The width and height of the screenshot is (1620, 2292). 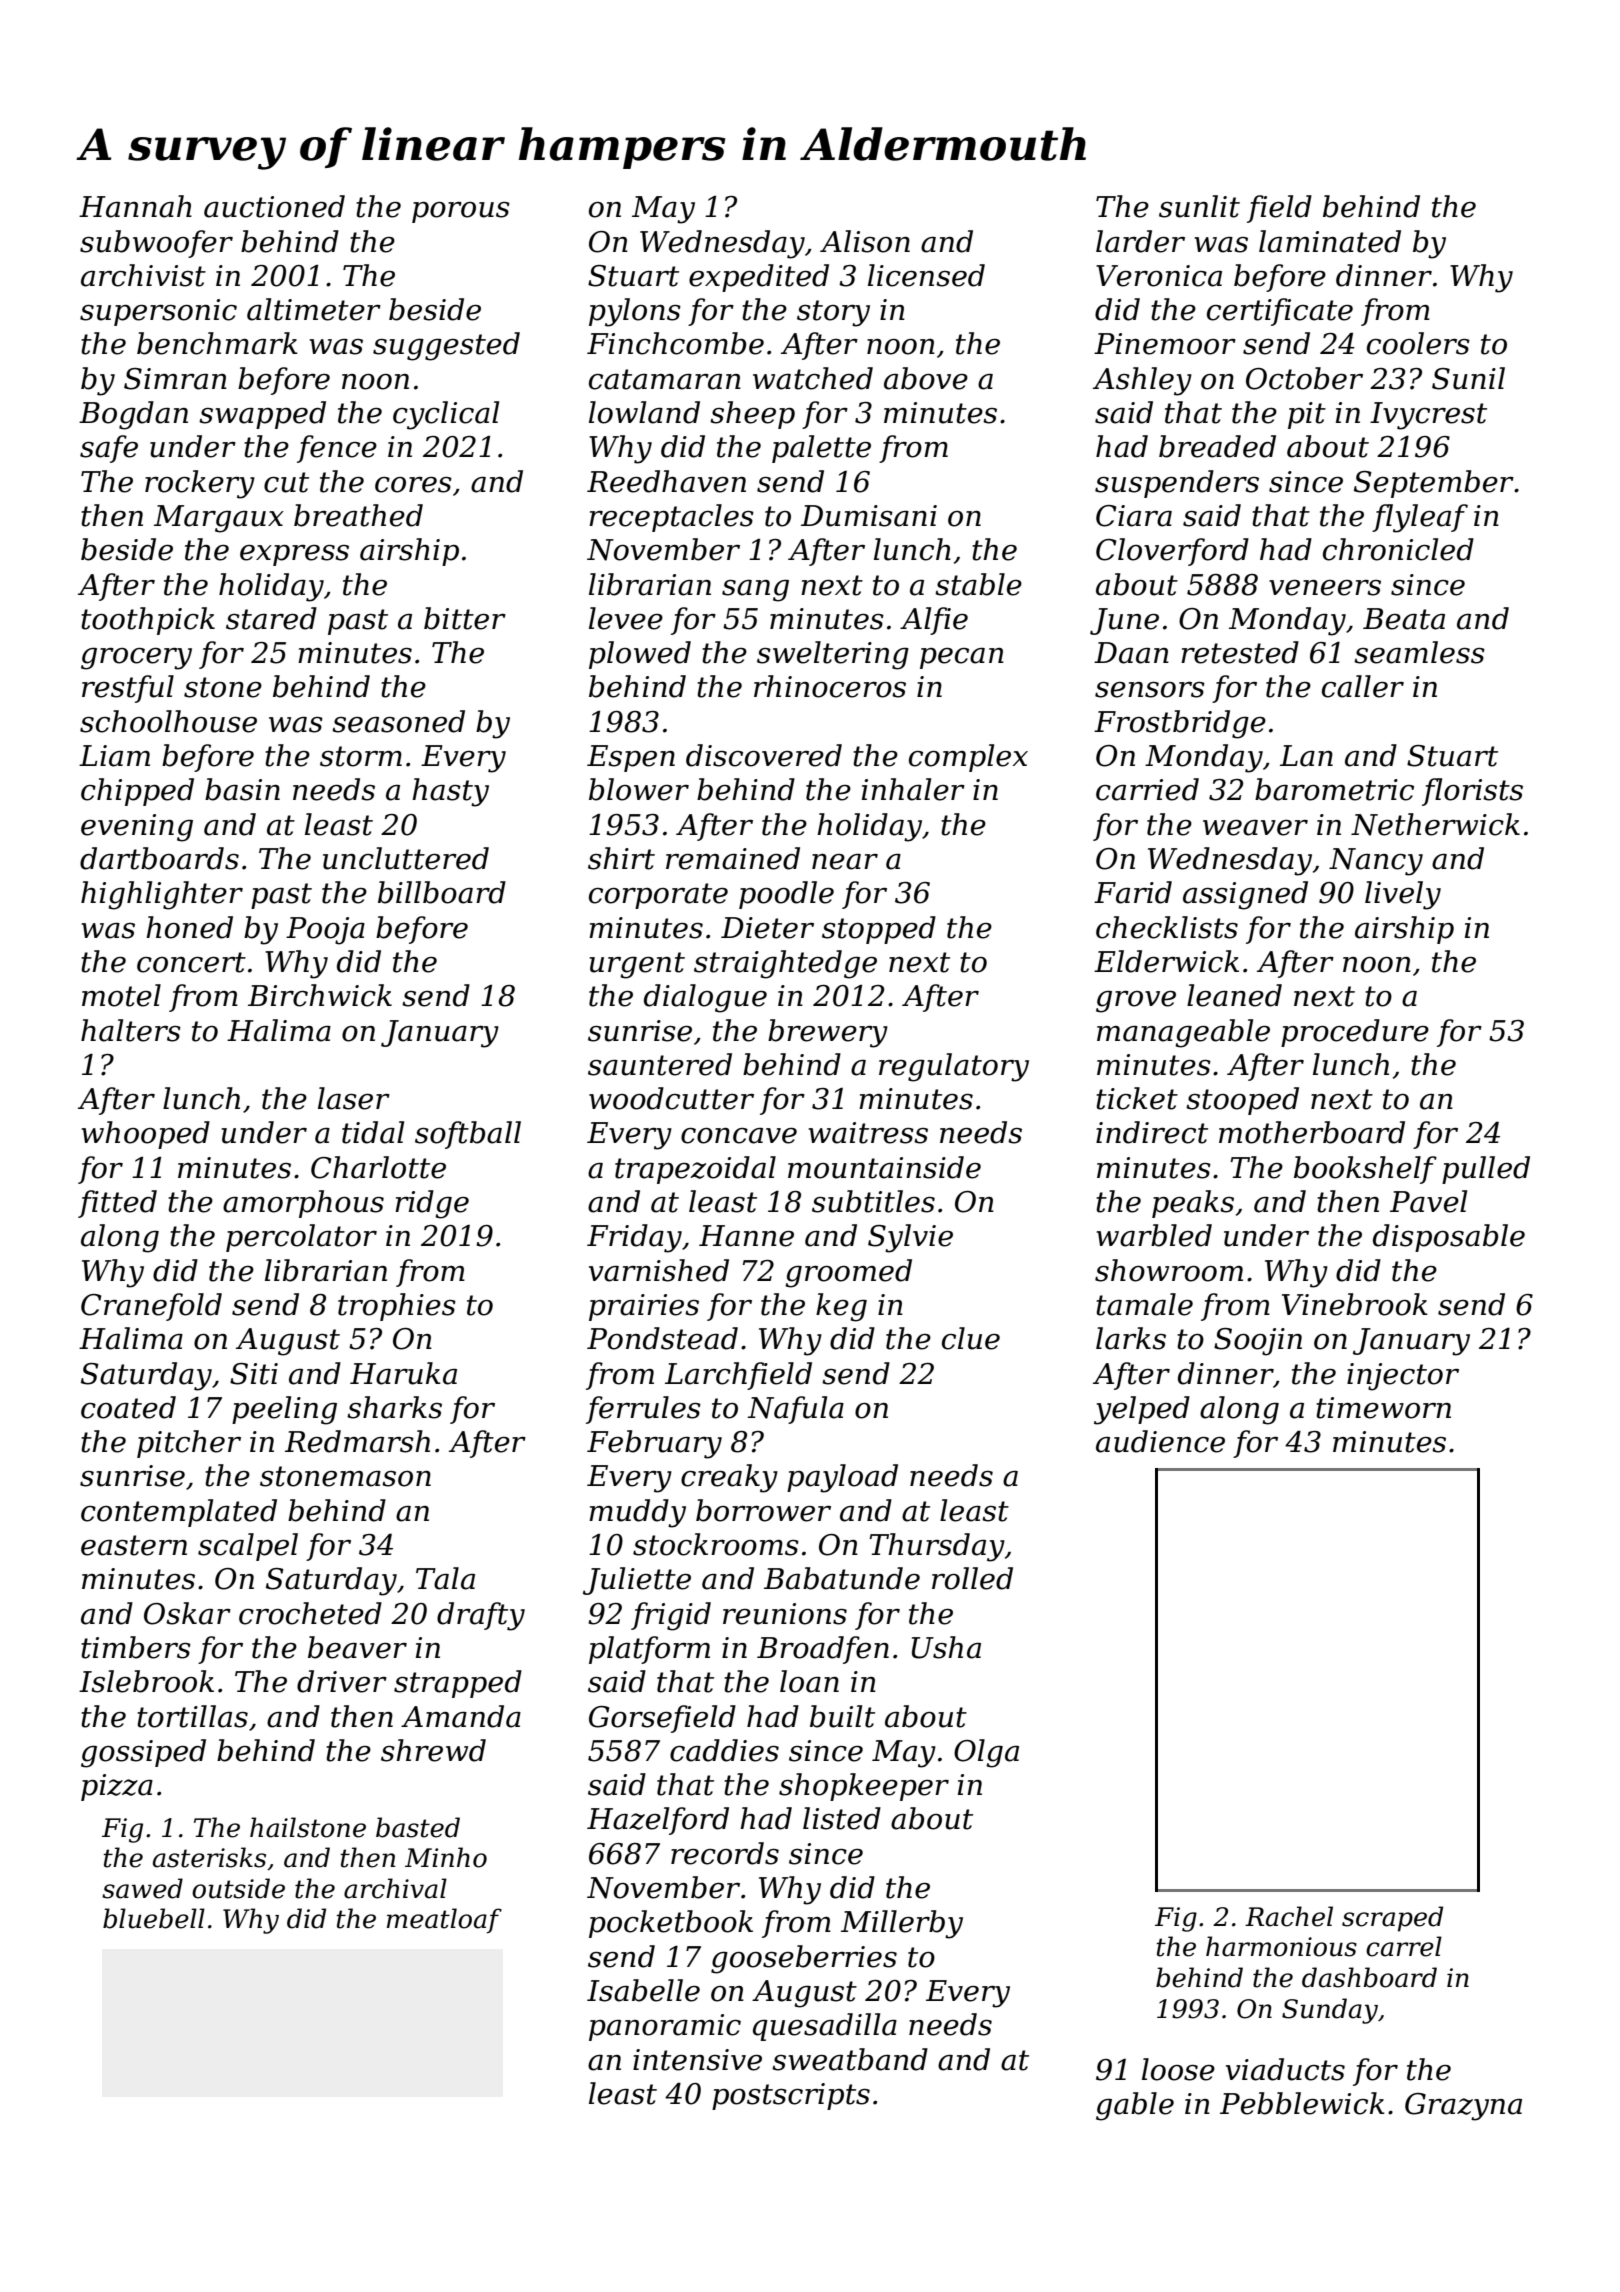 What do you see at coordinates (320, 995) in the screenshot?
I see `Birchwick` at bounding box center [320, 995].
